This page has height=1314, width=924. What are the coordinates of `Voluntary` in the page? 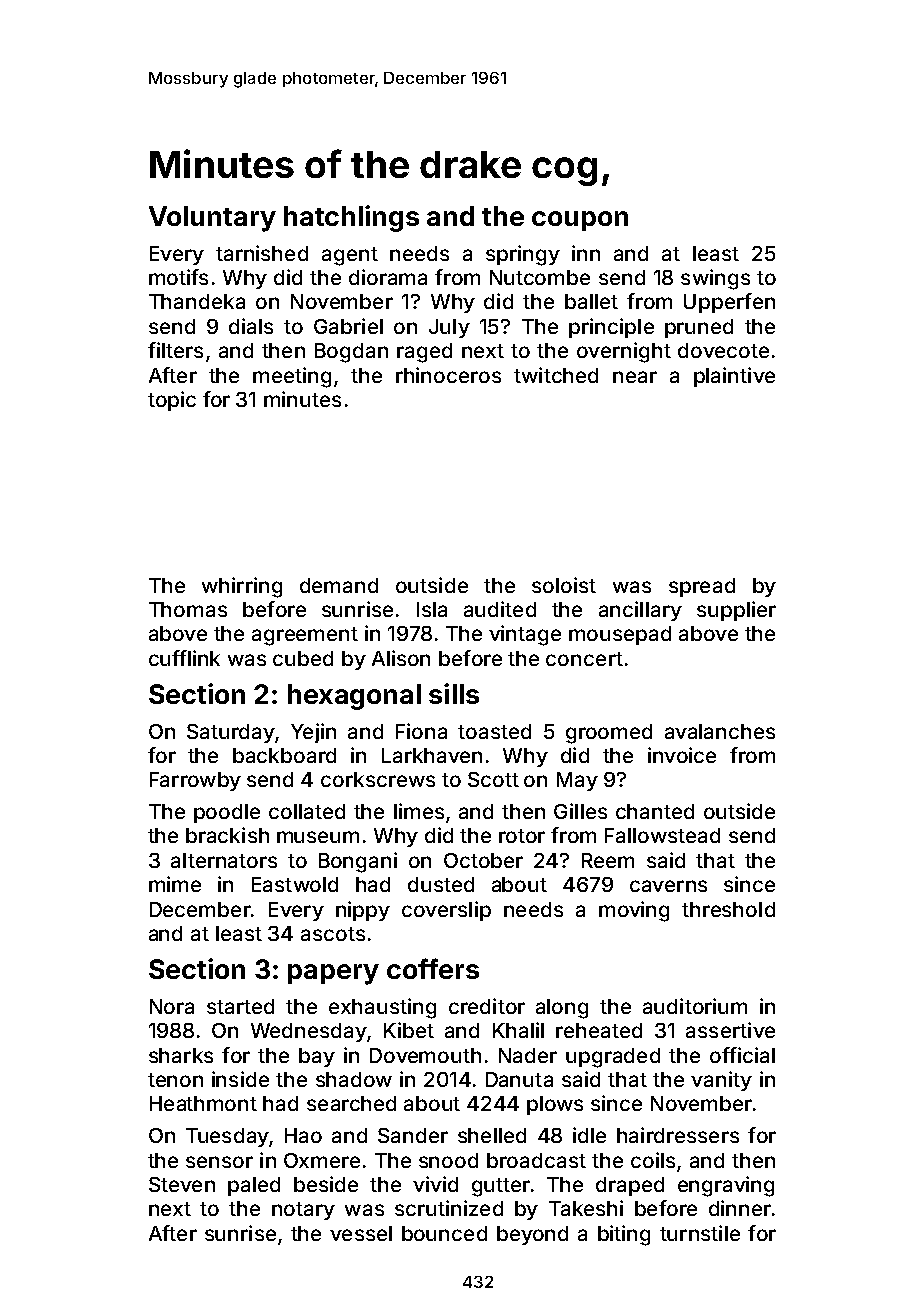 It's located at (212, 219).
